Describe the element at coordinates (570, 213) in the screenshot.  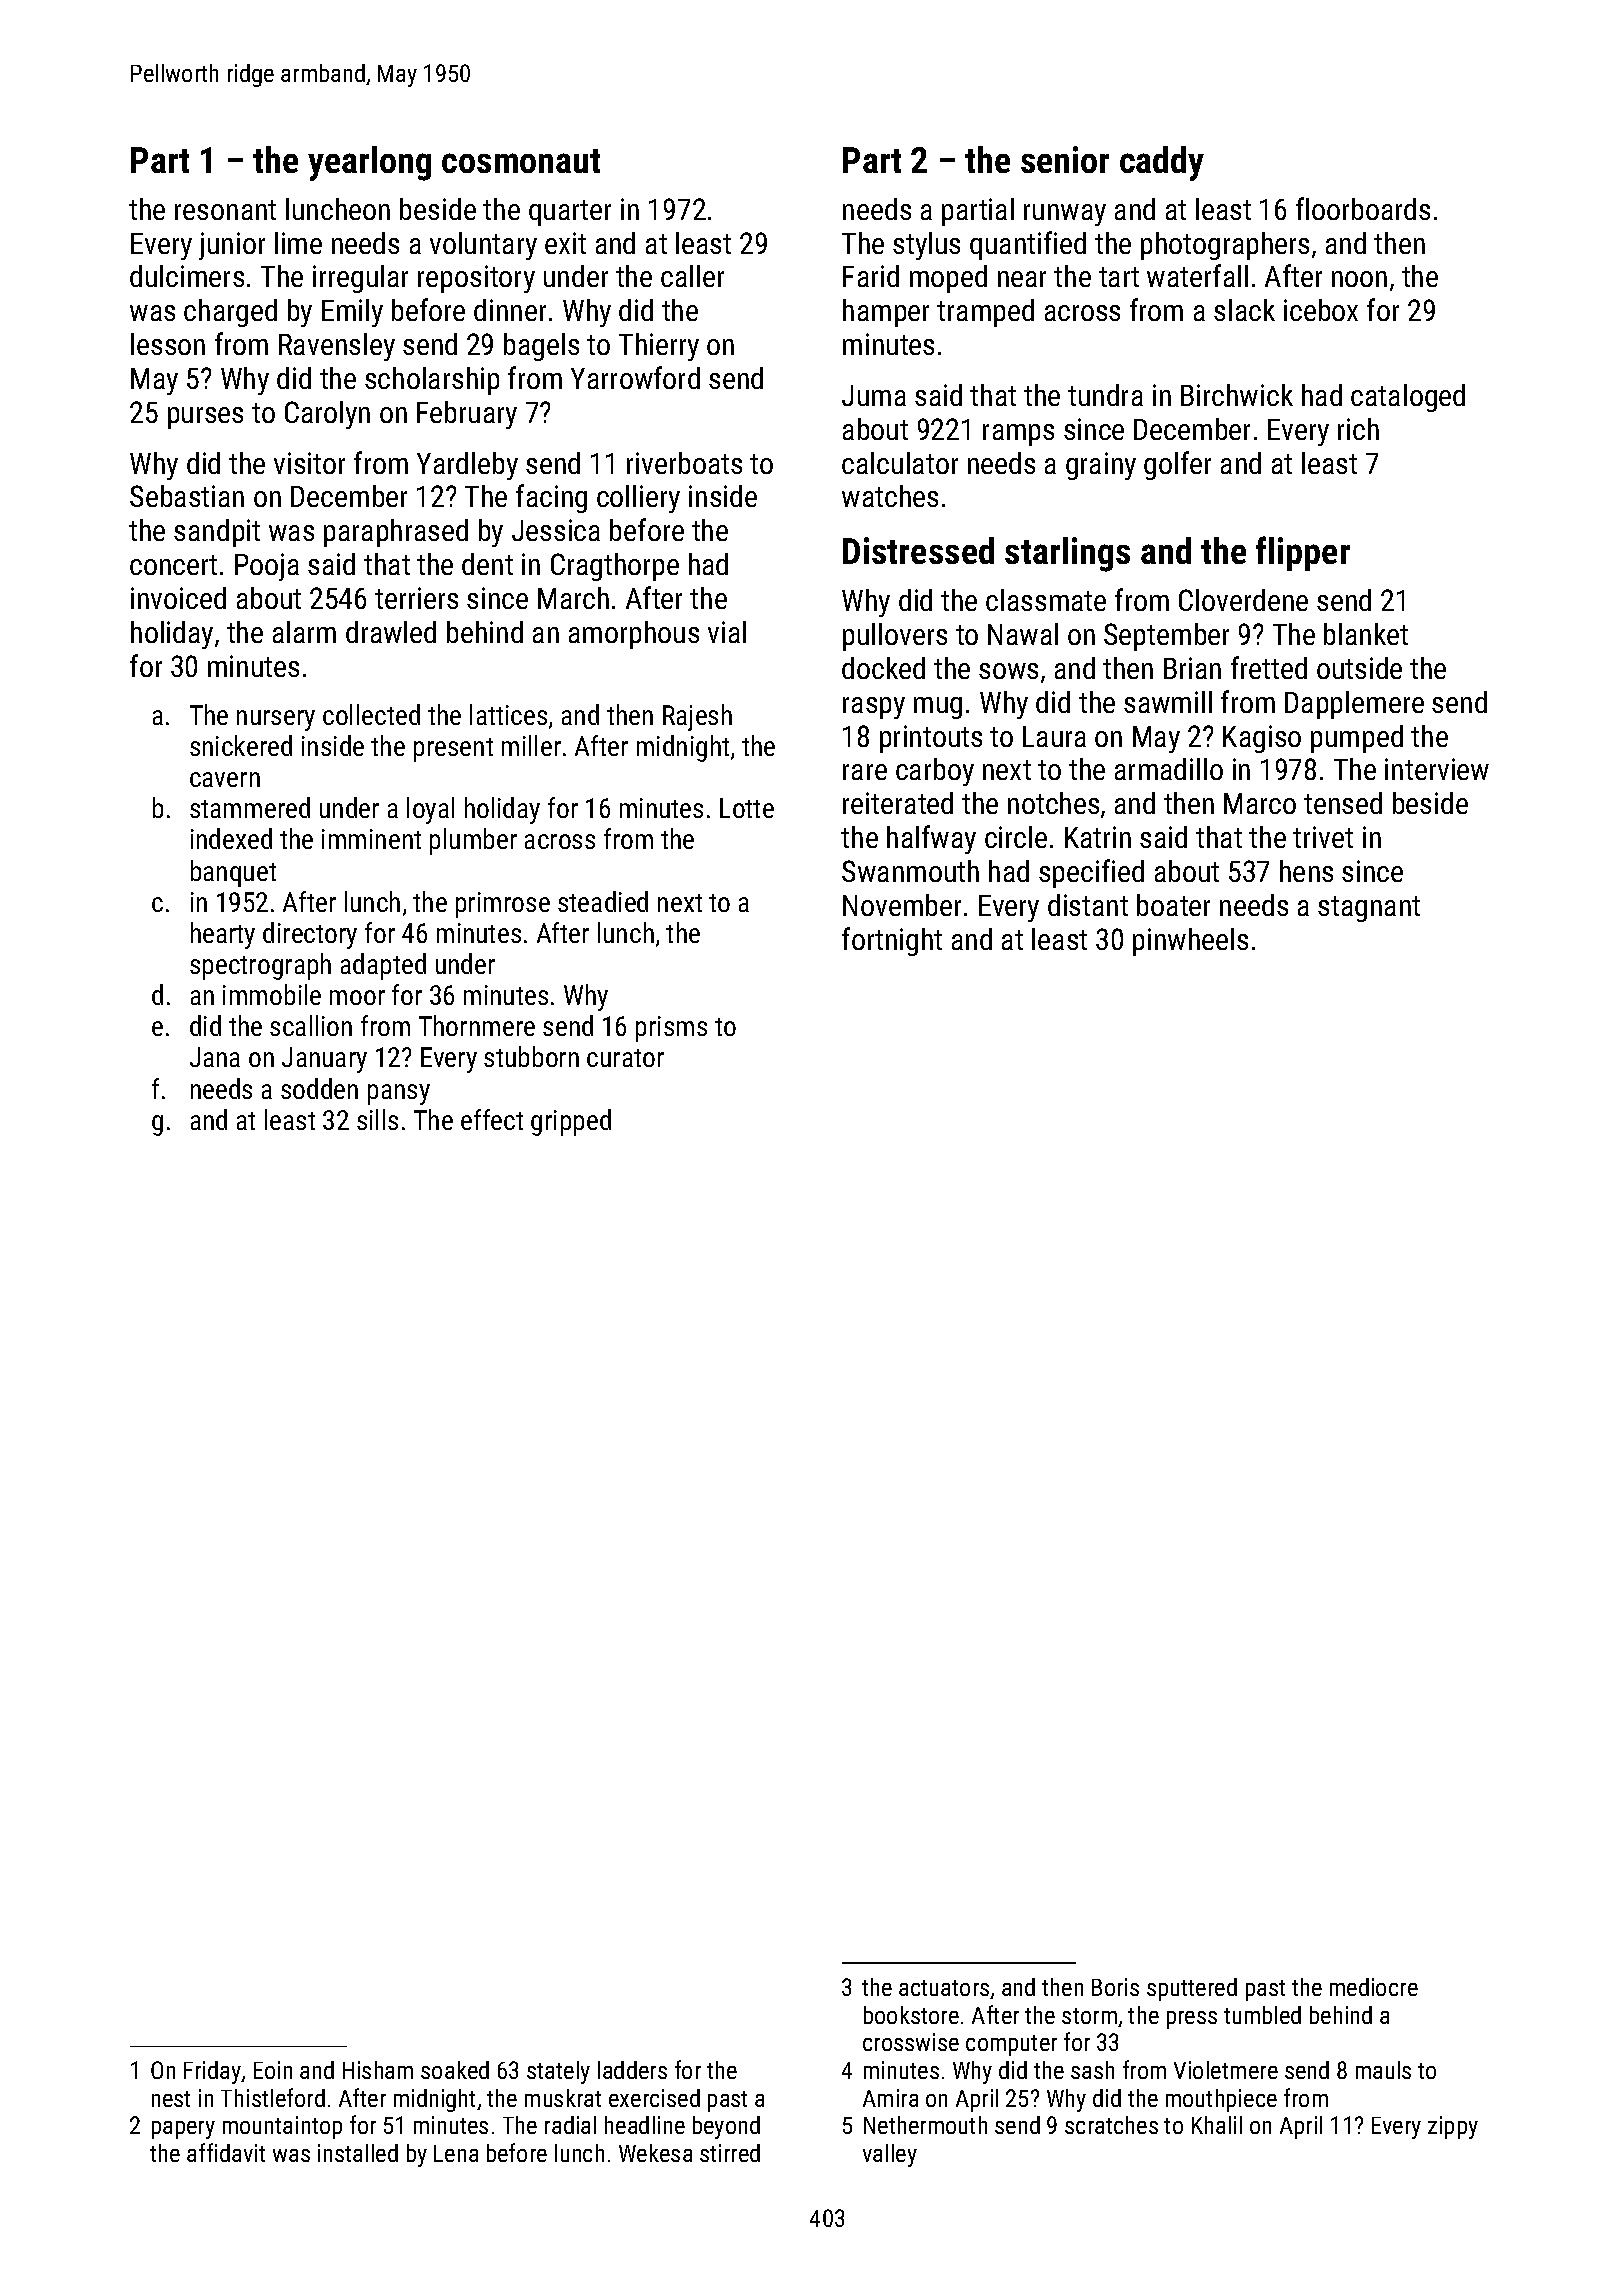
I see `quarter` at that location.
